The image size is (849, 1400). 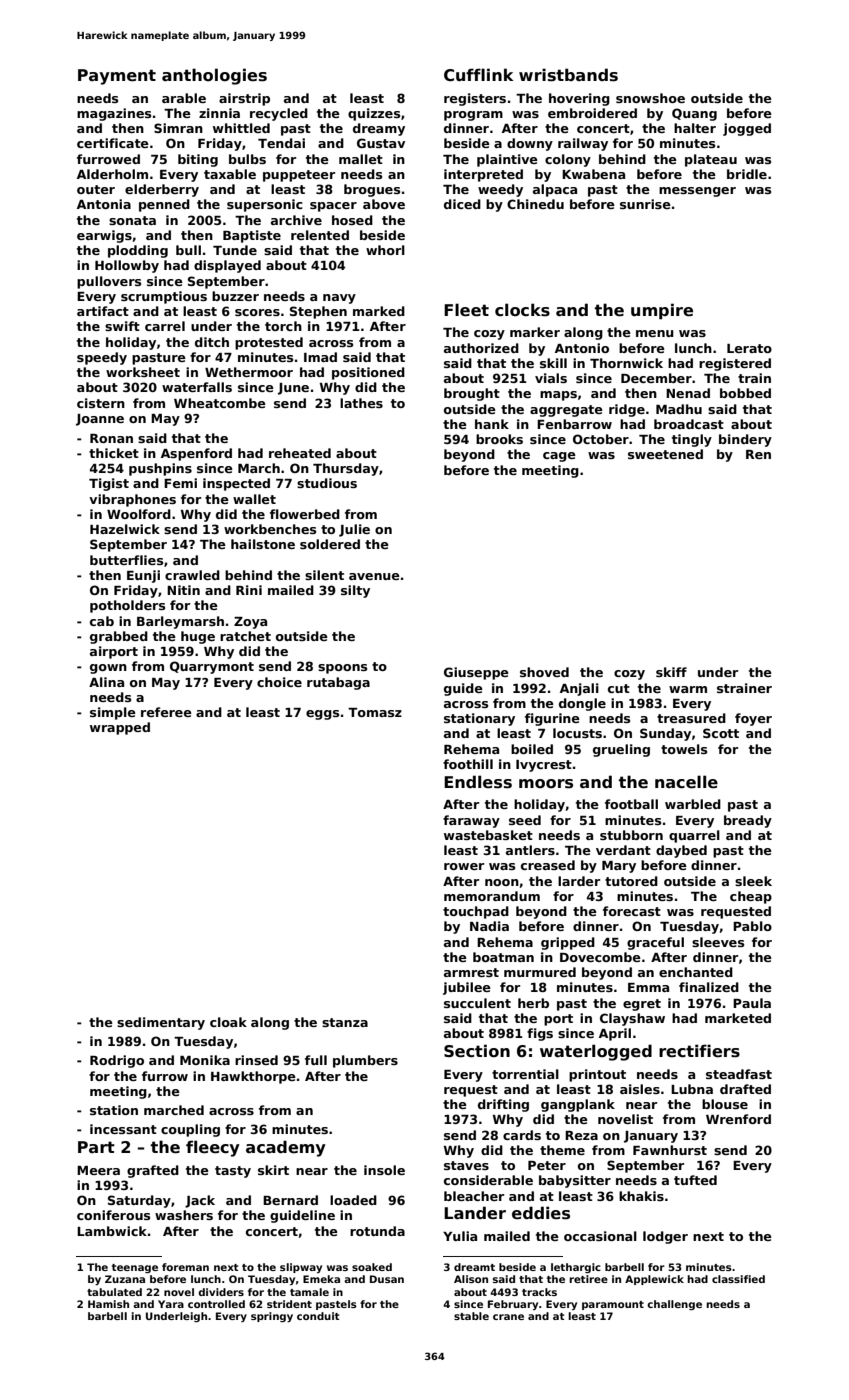 I want to click on Antonio, so click(x=582, y=348).
